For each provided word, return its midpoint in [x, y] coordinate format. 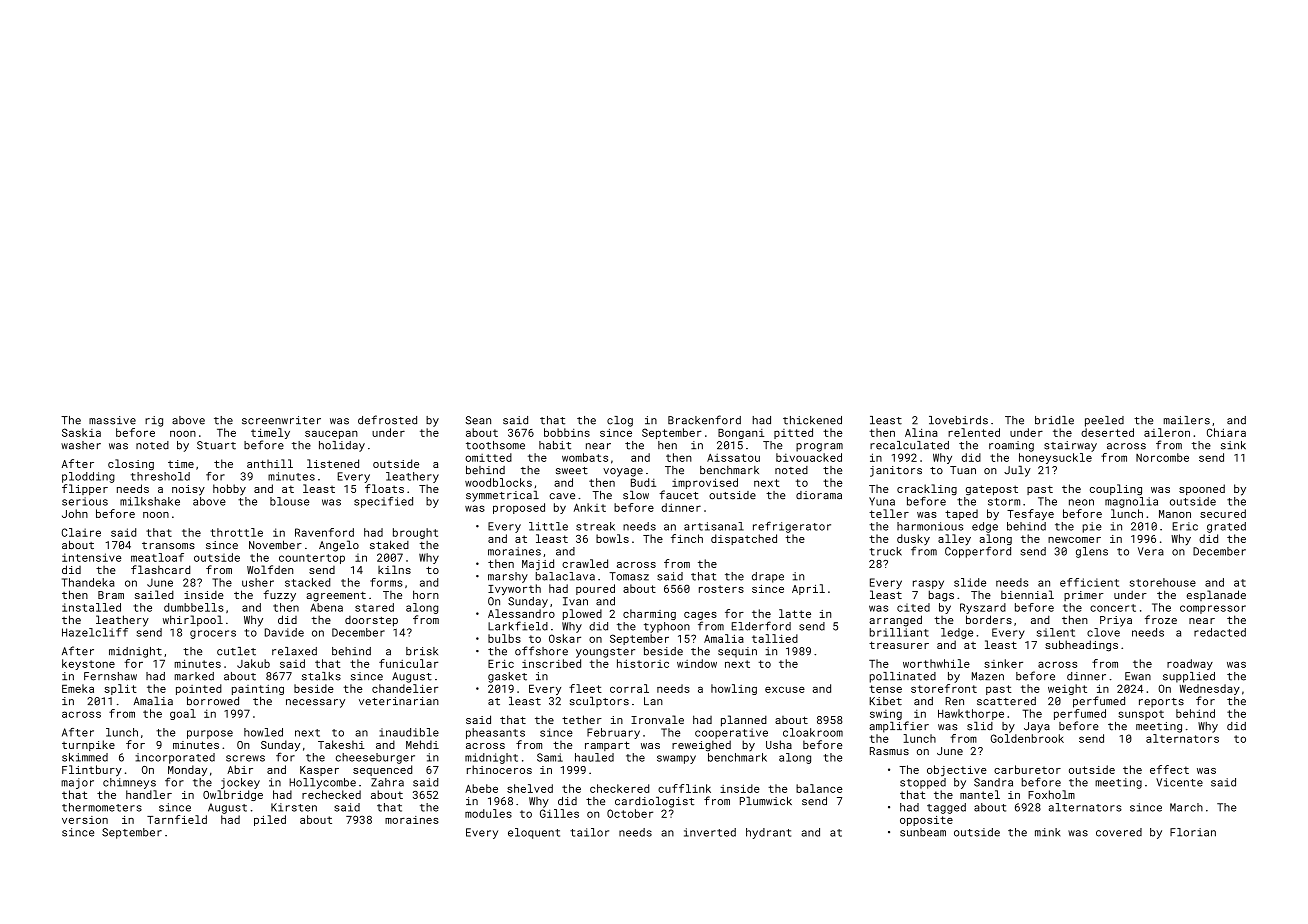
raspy [928, 584]
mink [1047, 832]
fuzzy [279, 596]
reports [1161, 703]
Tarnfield [177, 819]
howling [734, 689]
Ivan [575, 601]
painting [258, 690]
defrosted [387, 420]
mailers [1187, 420]
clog [620, 421]
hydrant [768, 833]
